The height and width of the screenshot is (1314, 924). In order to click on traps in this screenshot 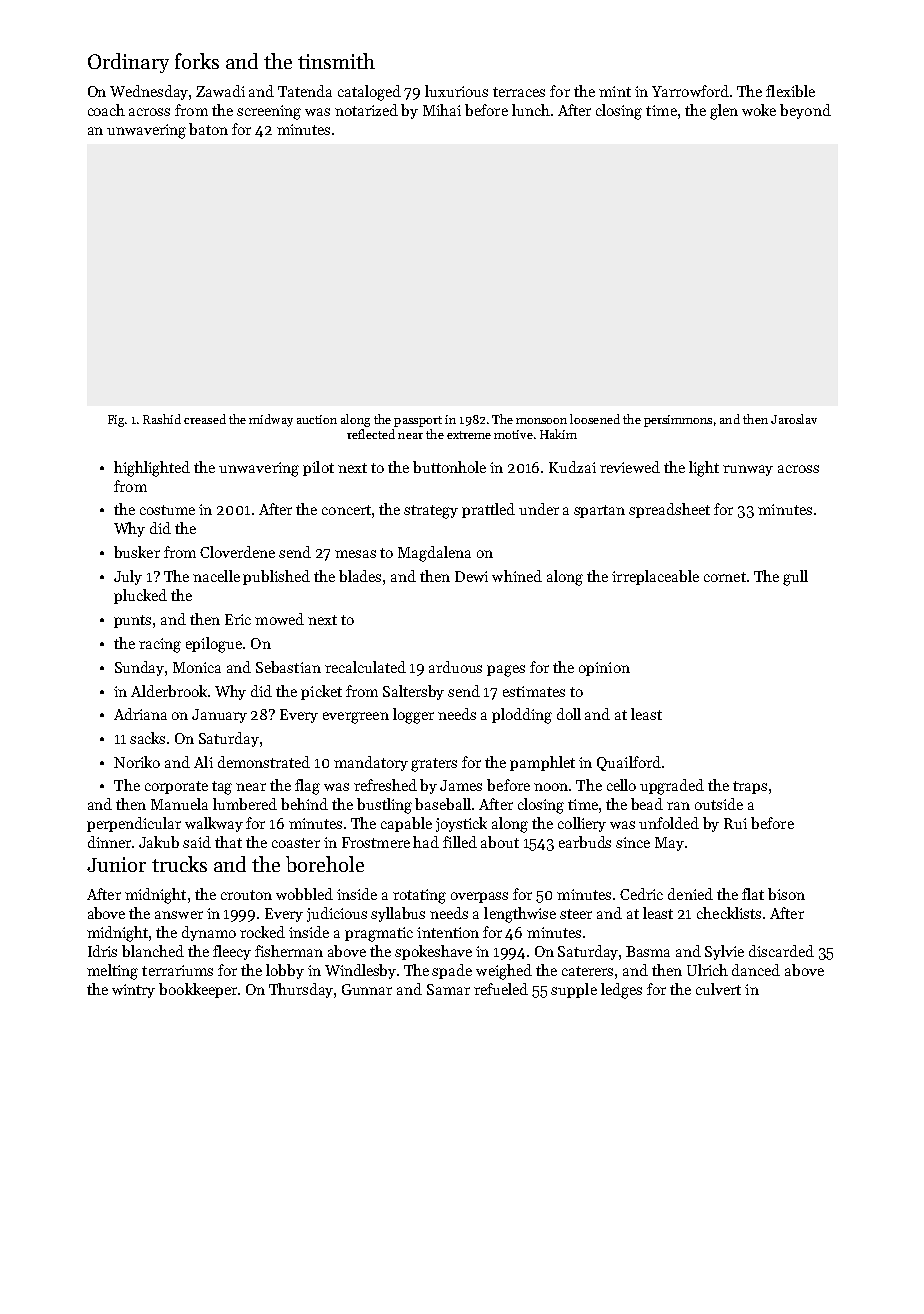, I will do `click(750, 787)`.
